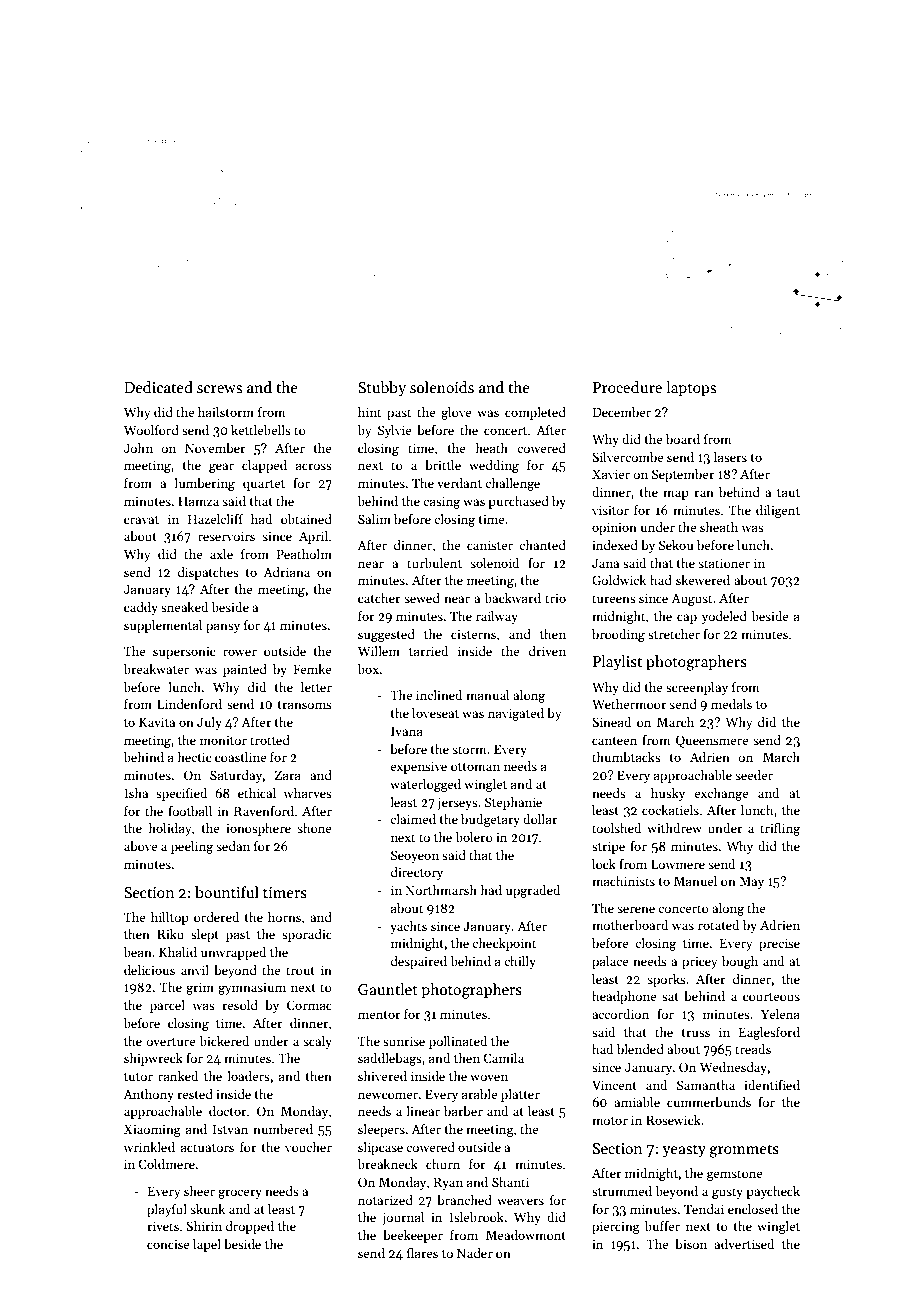 Image resolution: width=924 pixels, height=1308 pixels. Describe the element at coordinates (691, 388) in the document. I see `laptops` at that location.
